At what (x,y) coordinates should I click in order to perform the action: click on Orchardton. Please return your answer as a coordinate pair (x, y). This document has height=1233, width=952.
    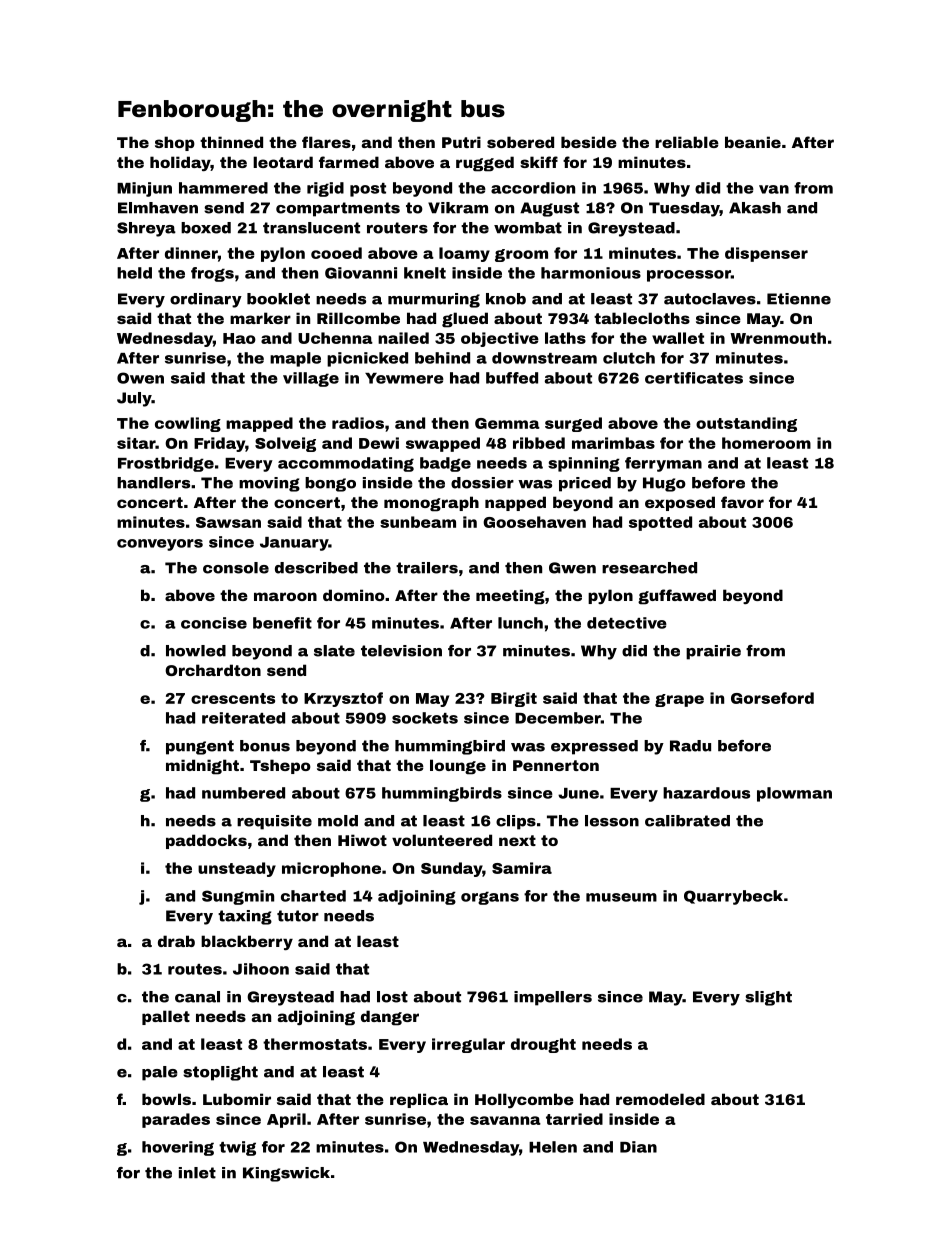
    Looking at the image, I should click on (213, 670).
